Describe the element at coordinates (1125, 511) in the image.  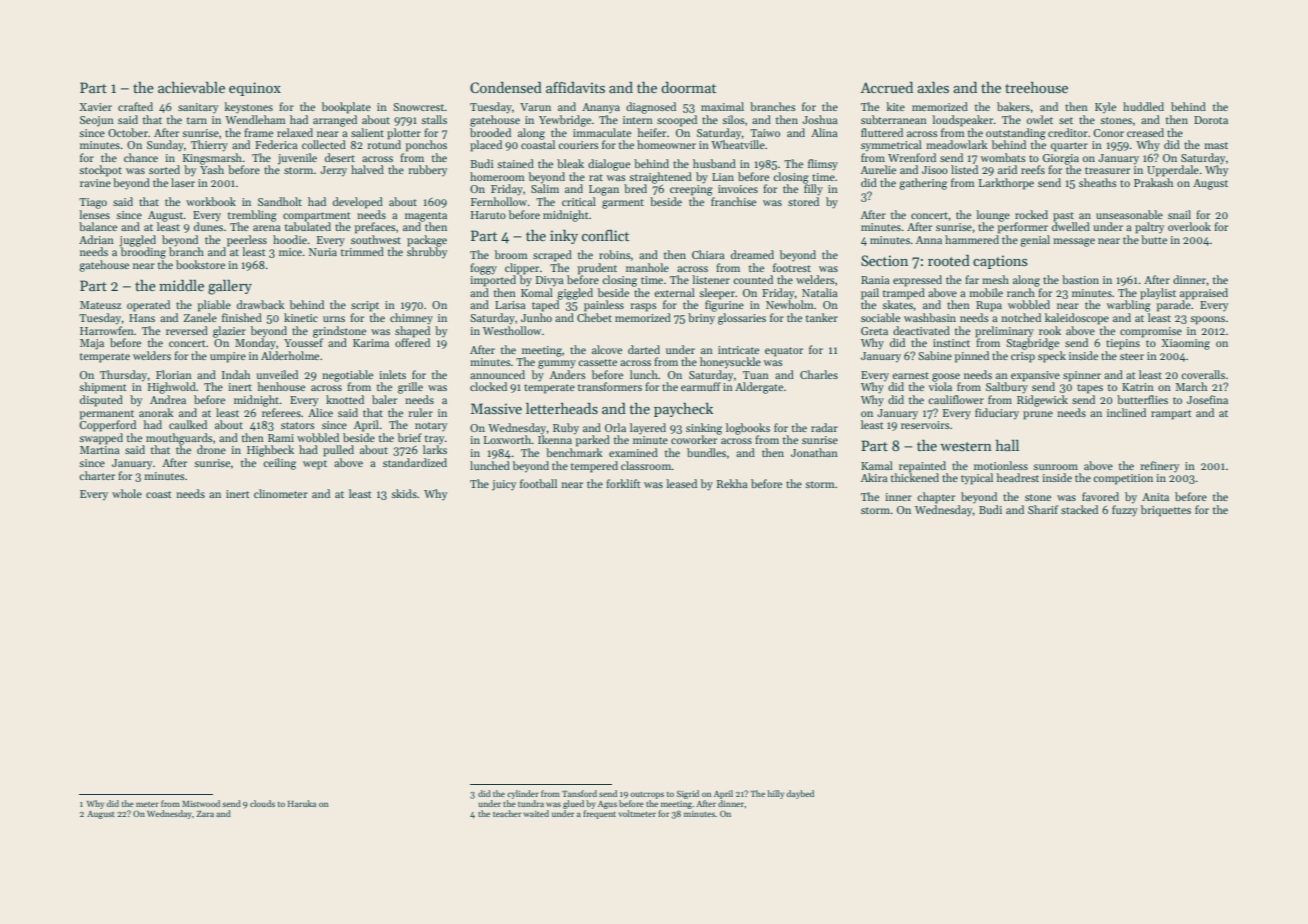
I see `fuzzy` at that location.
